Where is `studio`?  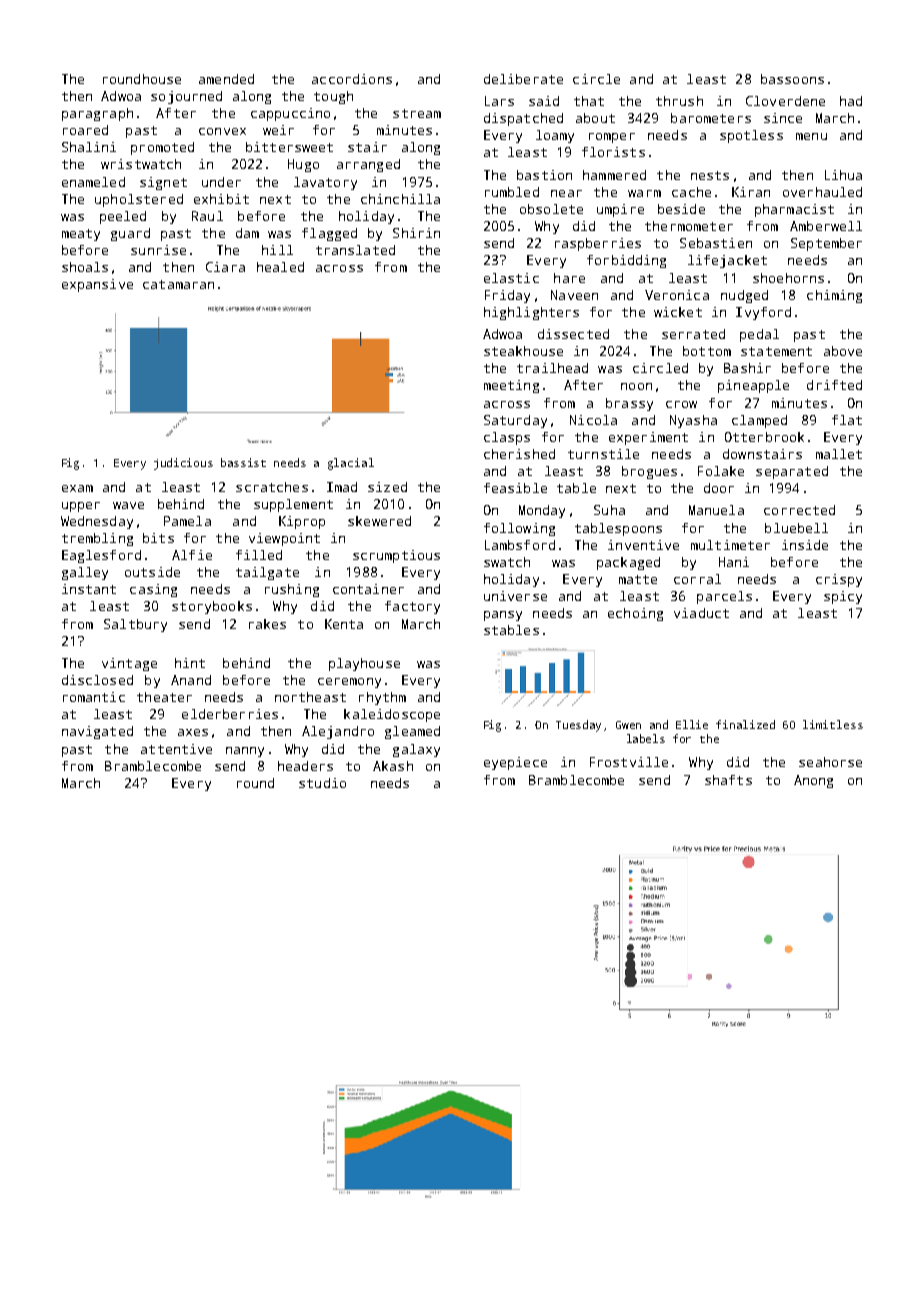
studio is located at coordinates (322, 783).
